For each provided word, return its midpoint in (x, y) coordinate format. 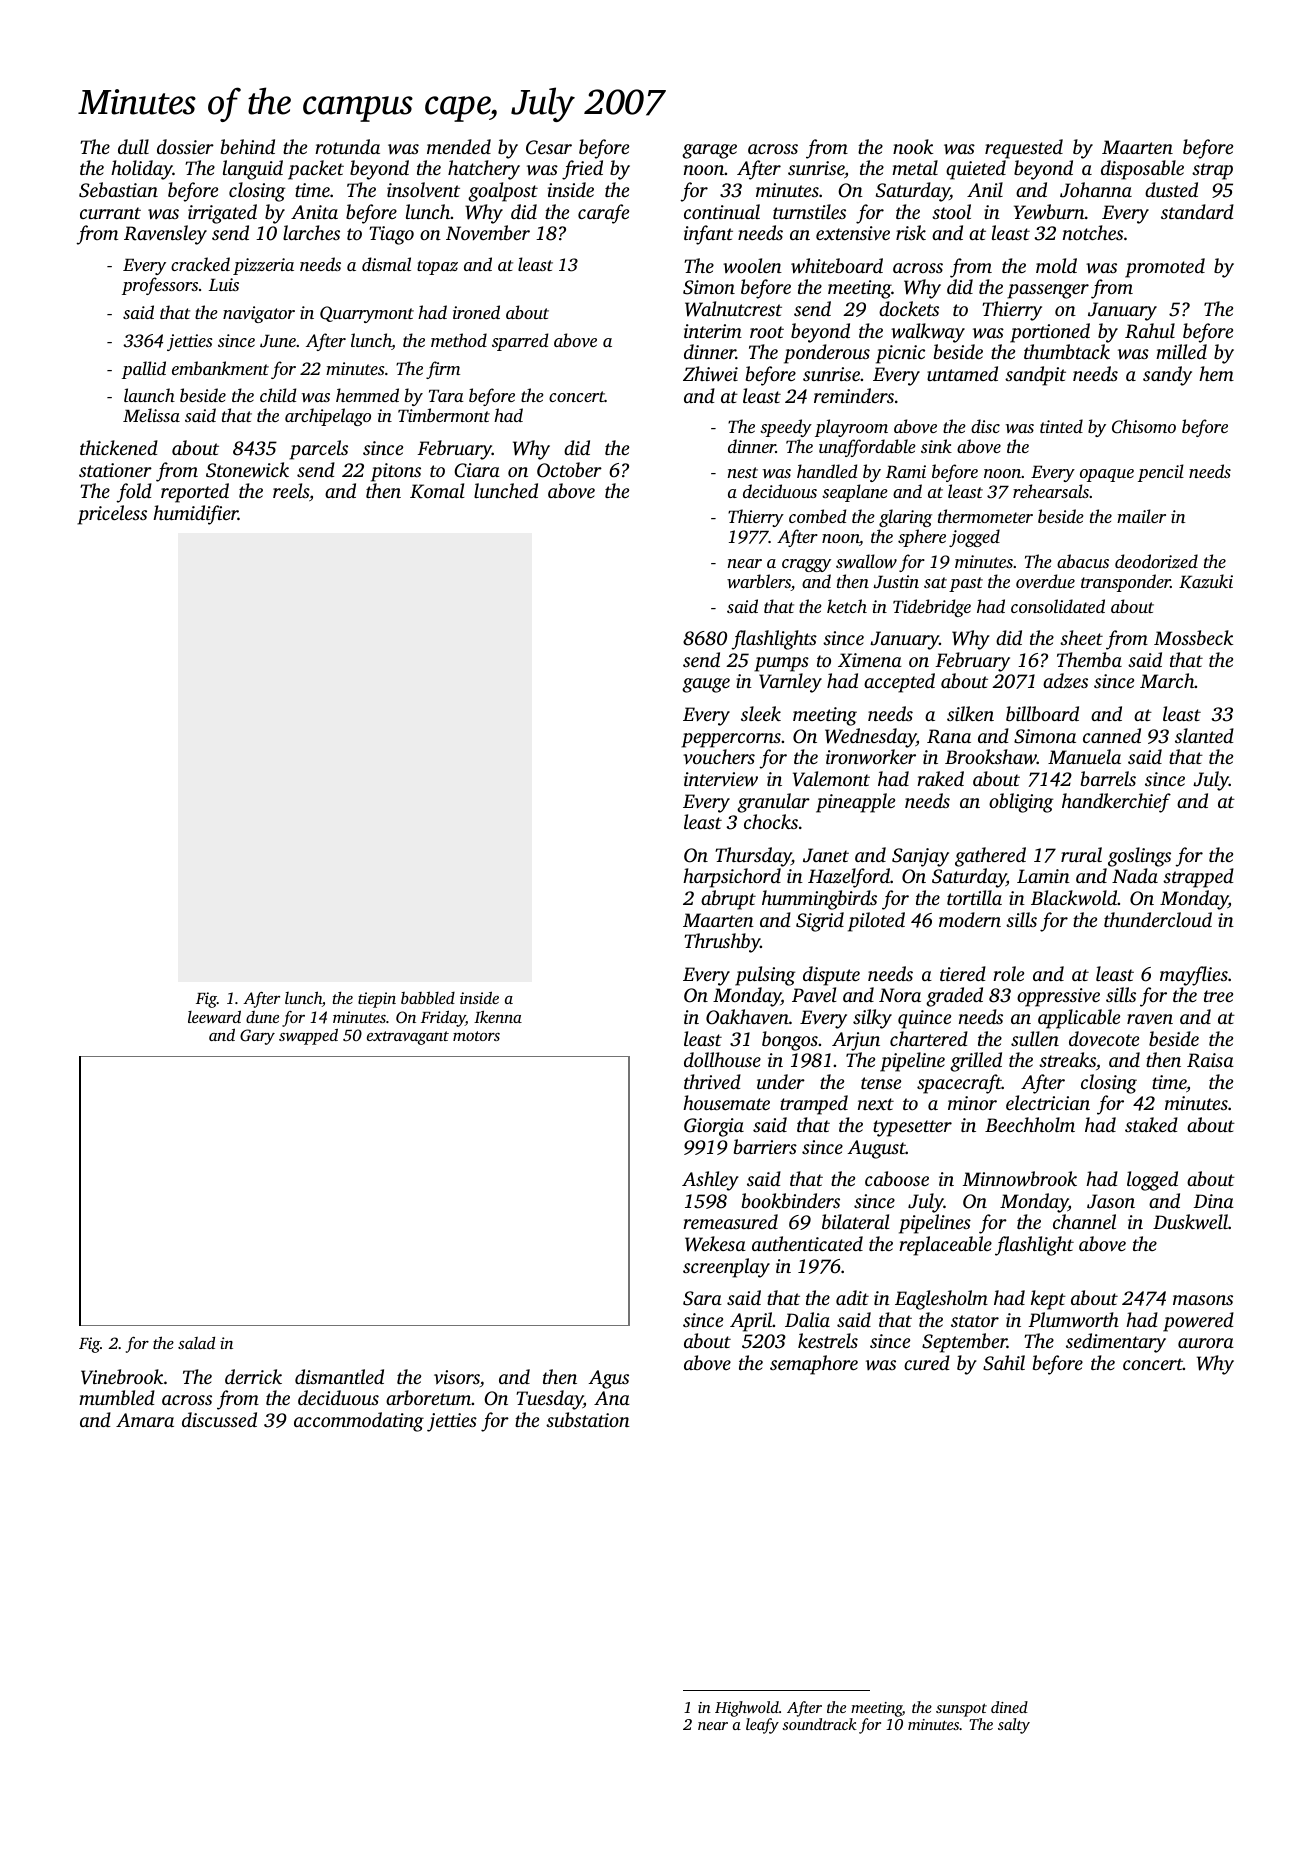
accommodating (359, 1422)
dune (262, 1017)
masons (1203, 1300)
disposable (1142, 170)
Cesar (549, 147)
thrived (712, 1081)
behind (248, 146)
